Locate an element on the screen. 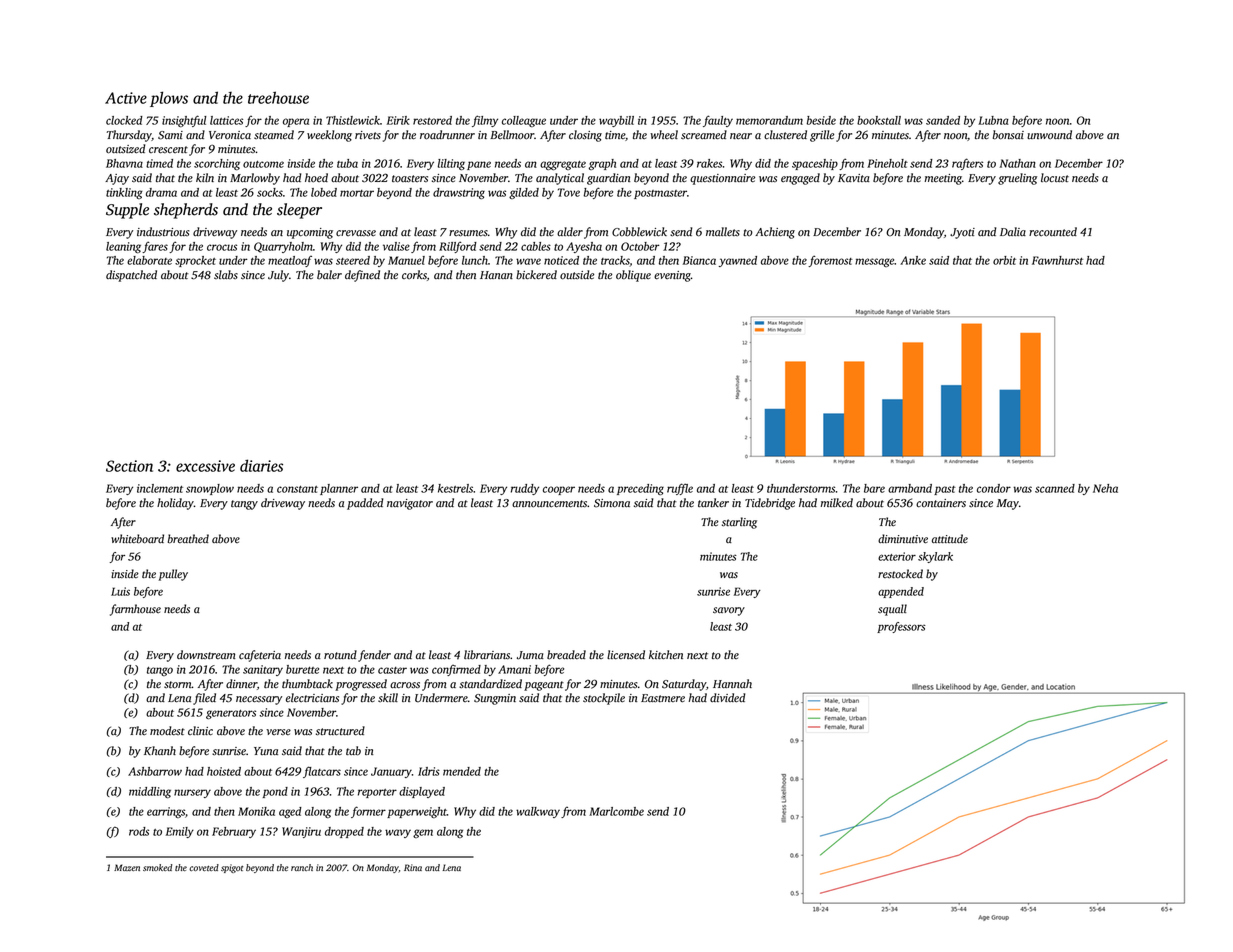 This screenshot has height=952, width=1233. savory is located at coordinates (729, 611).
